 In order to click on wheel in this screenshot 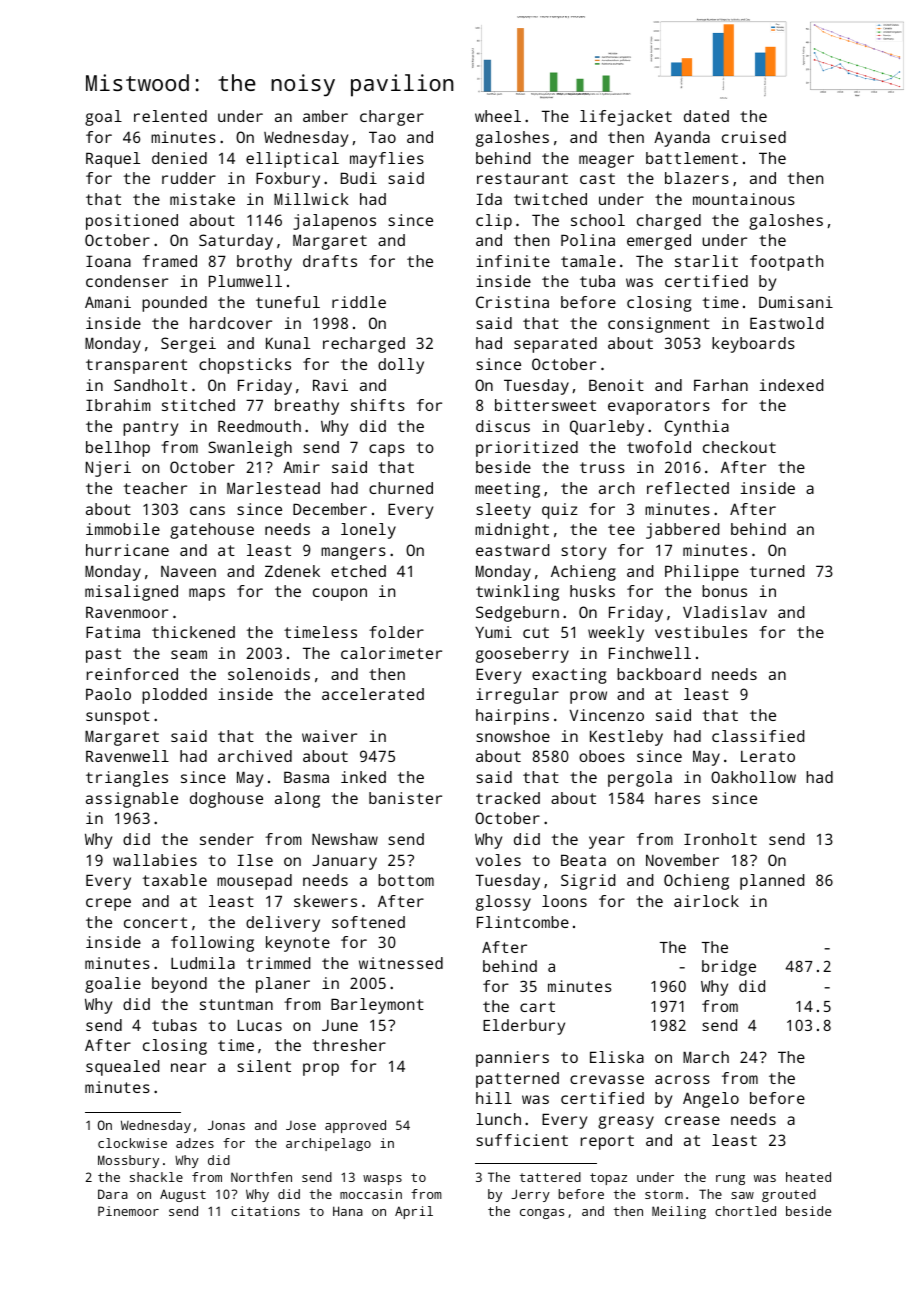, I will do `click(498, 116)`.
